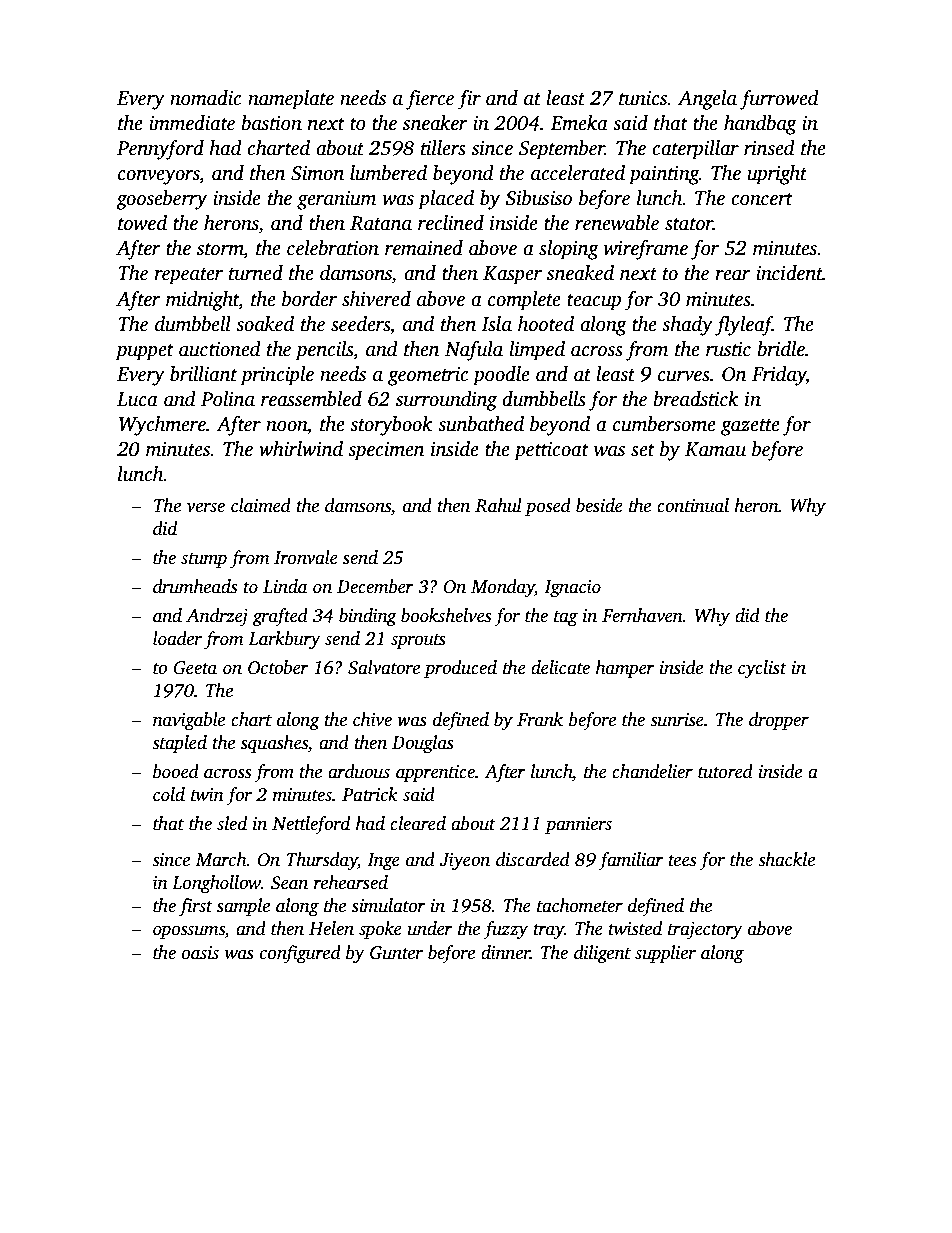 Image resolution: width=952 pixels, height=1233 pixels. I want to click on dropper, so click(779, 721).
